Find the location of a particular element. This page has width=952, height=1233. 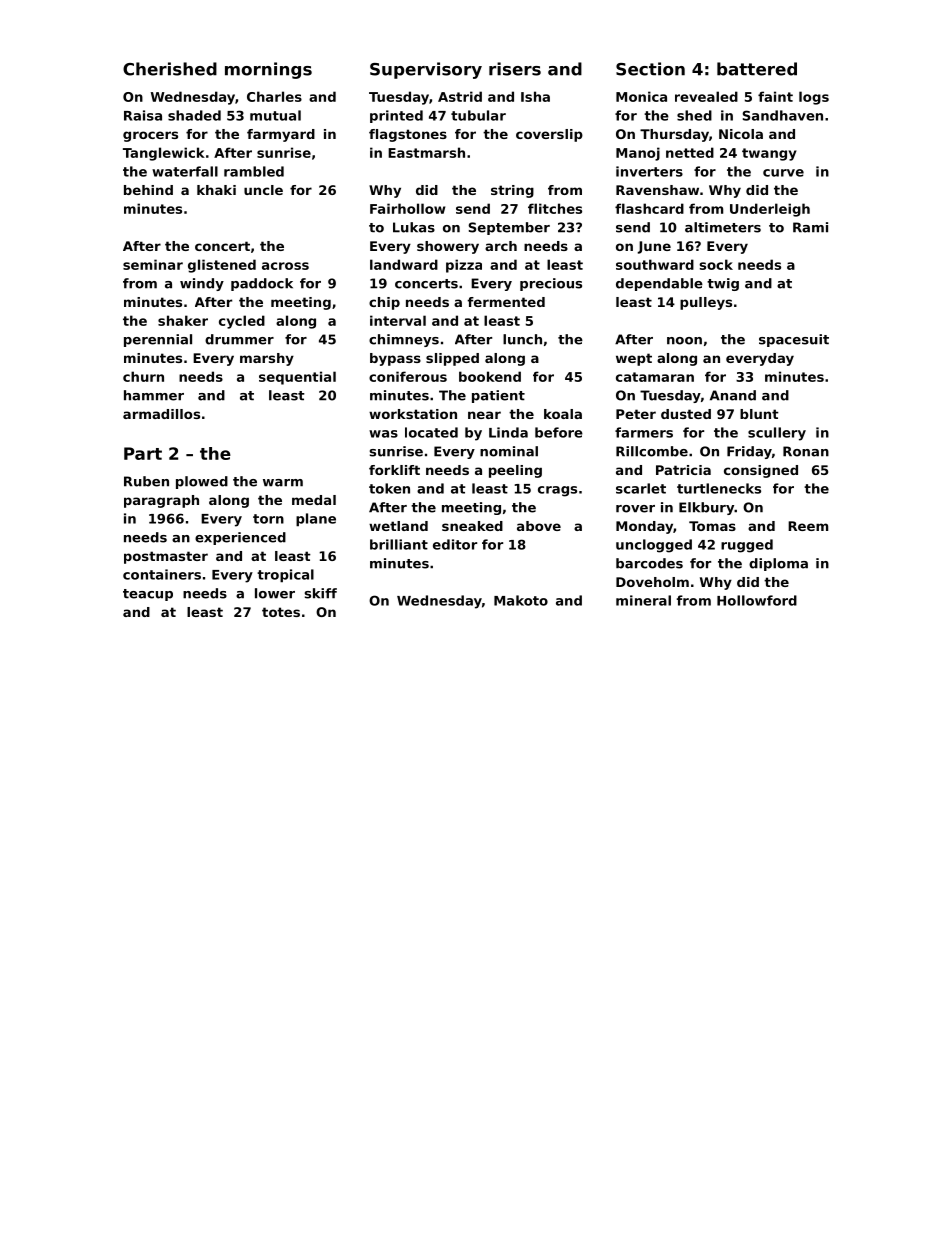

containers is located at coordinates (162, 574).
